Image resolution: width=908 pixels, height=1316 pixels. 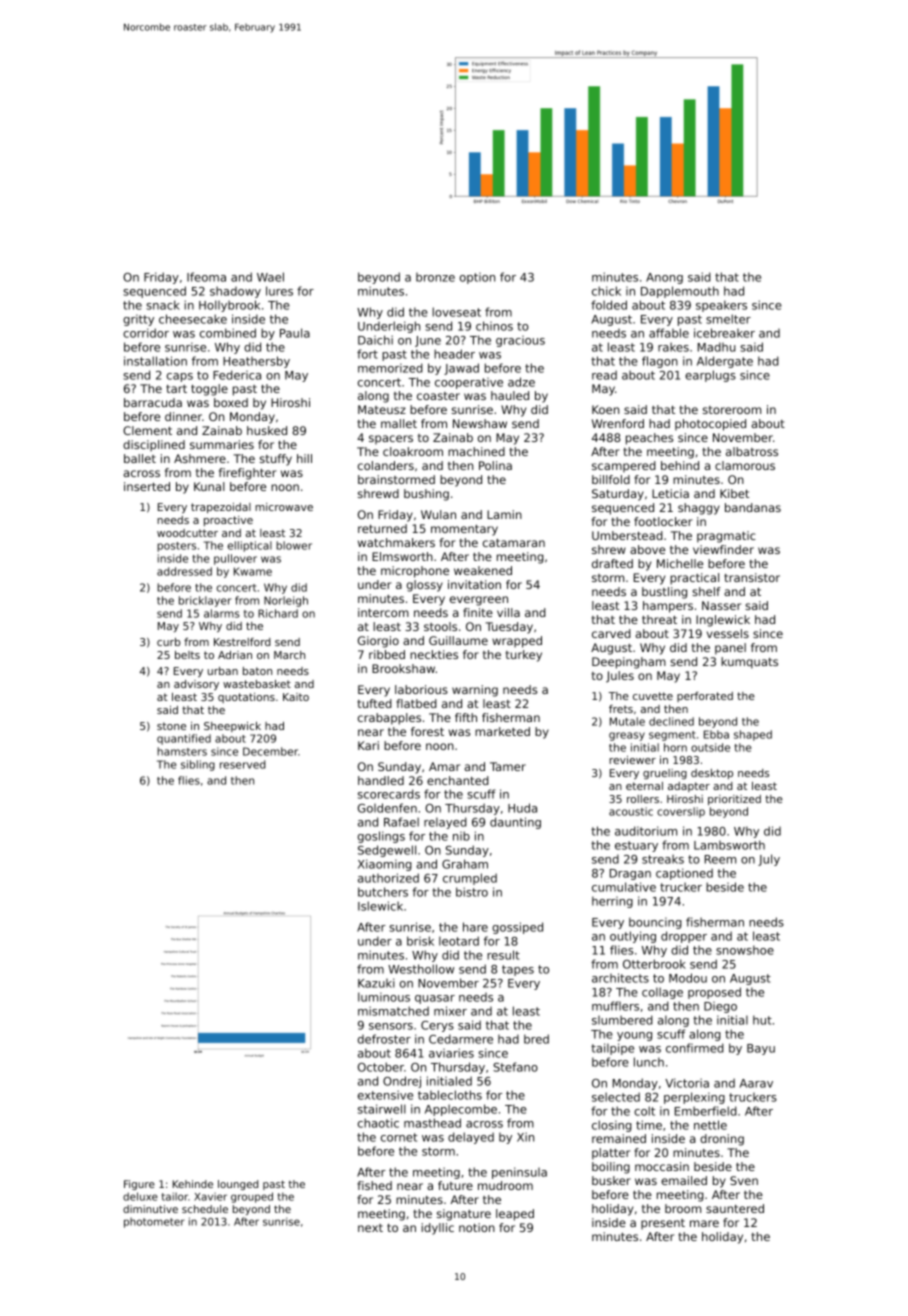 What do you see at coordinates (522, 808) in the document?
I see `Huda` at bounding box center [522, 808].
